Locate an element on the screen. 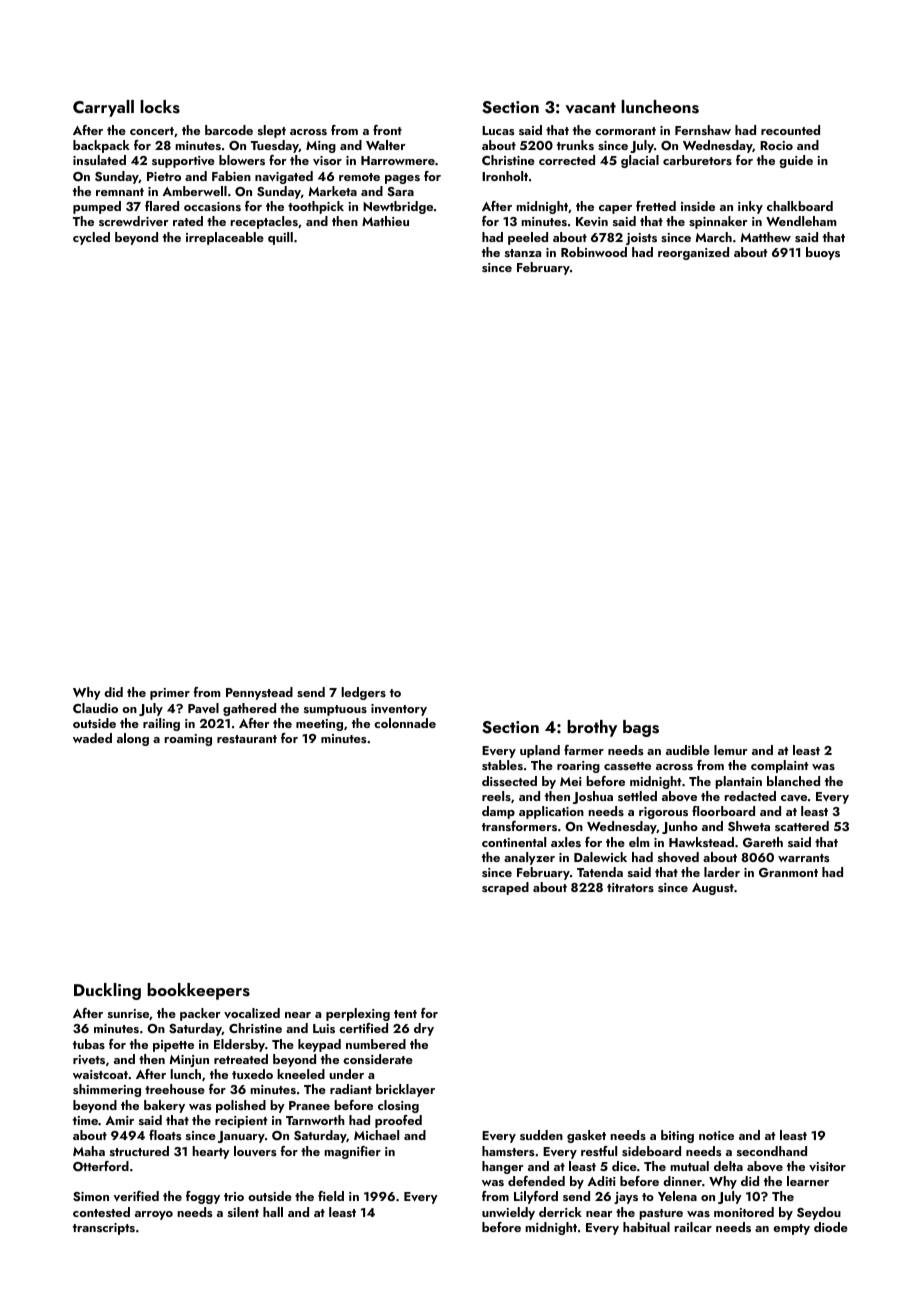 This screenshot has height=1308, width=924. bookkeepers is located at coordinates (198, 991).
